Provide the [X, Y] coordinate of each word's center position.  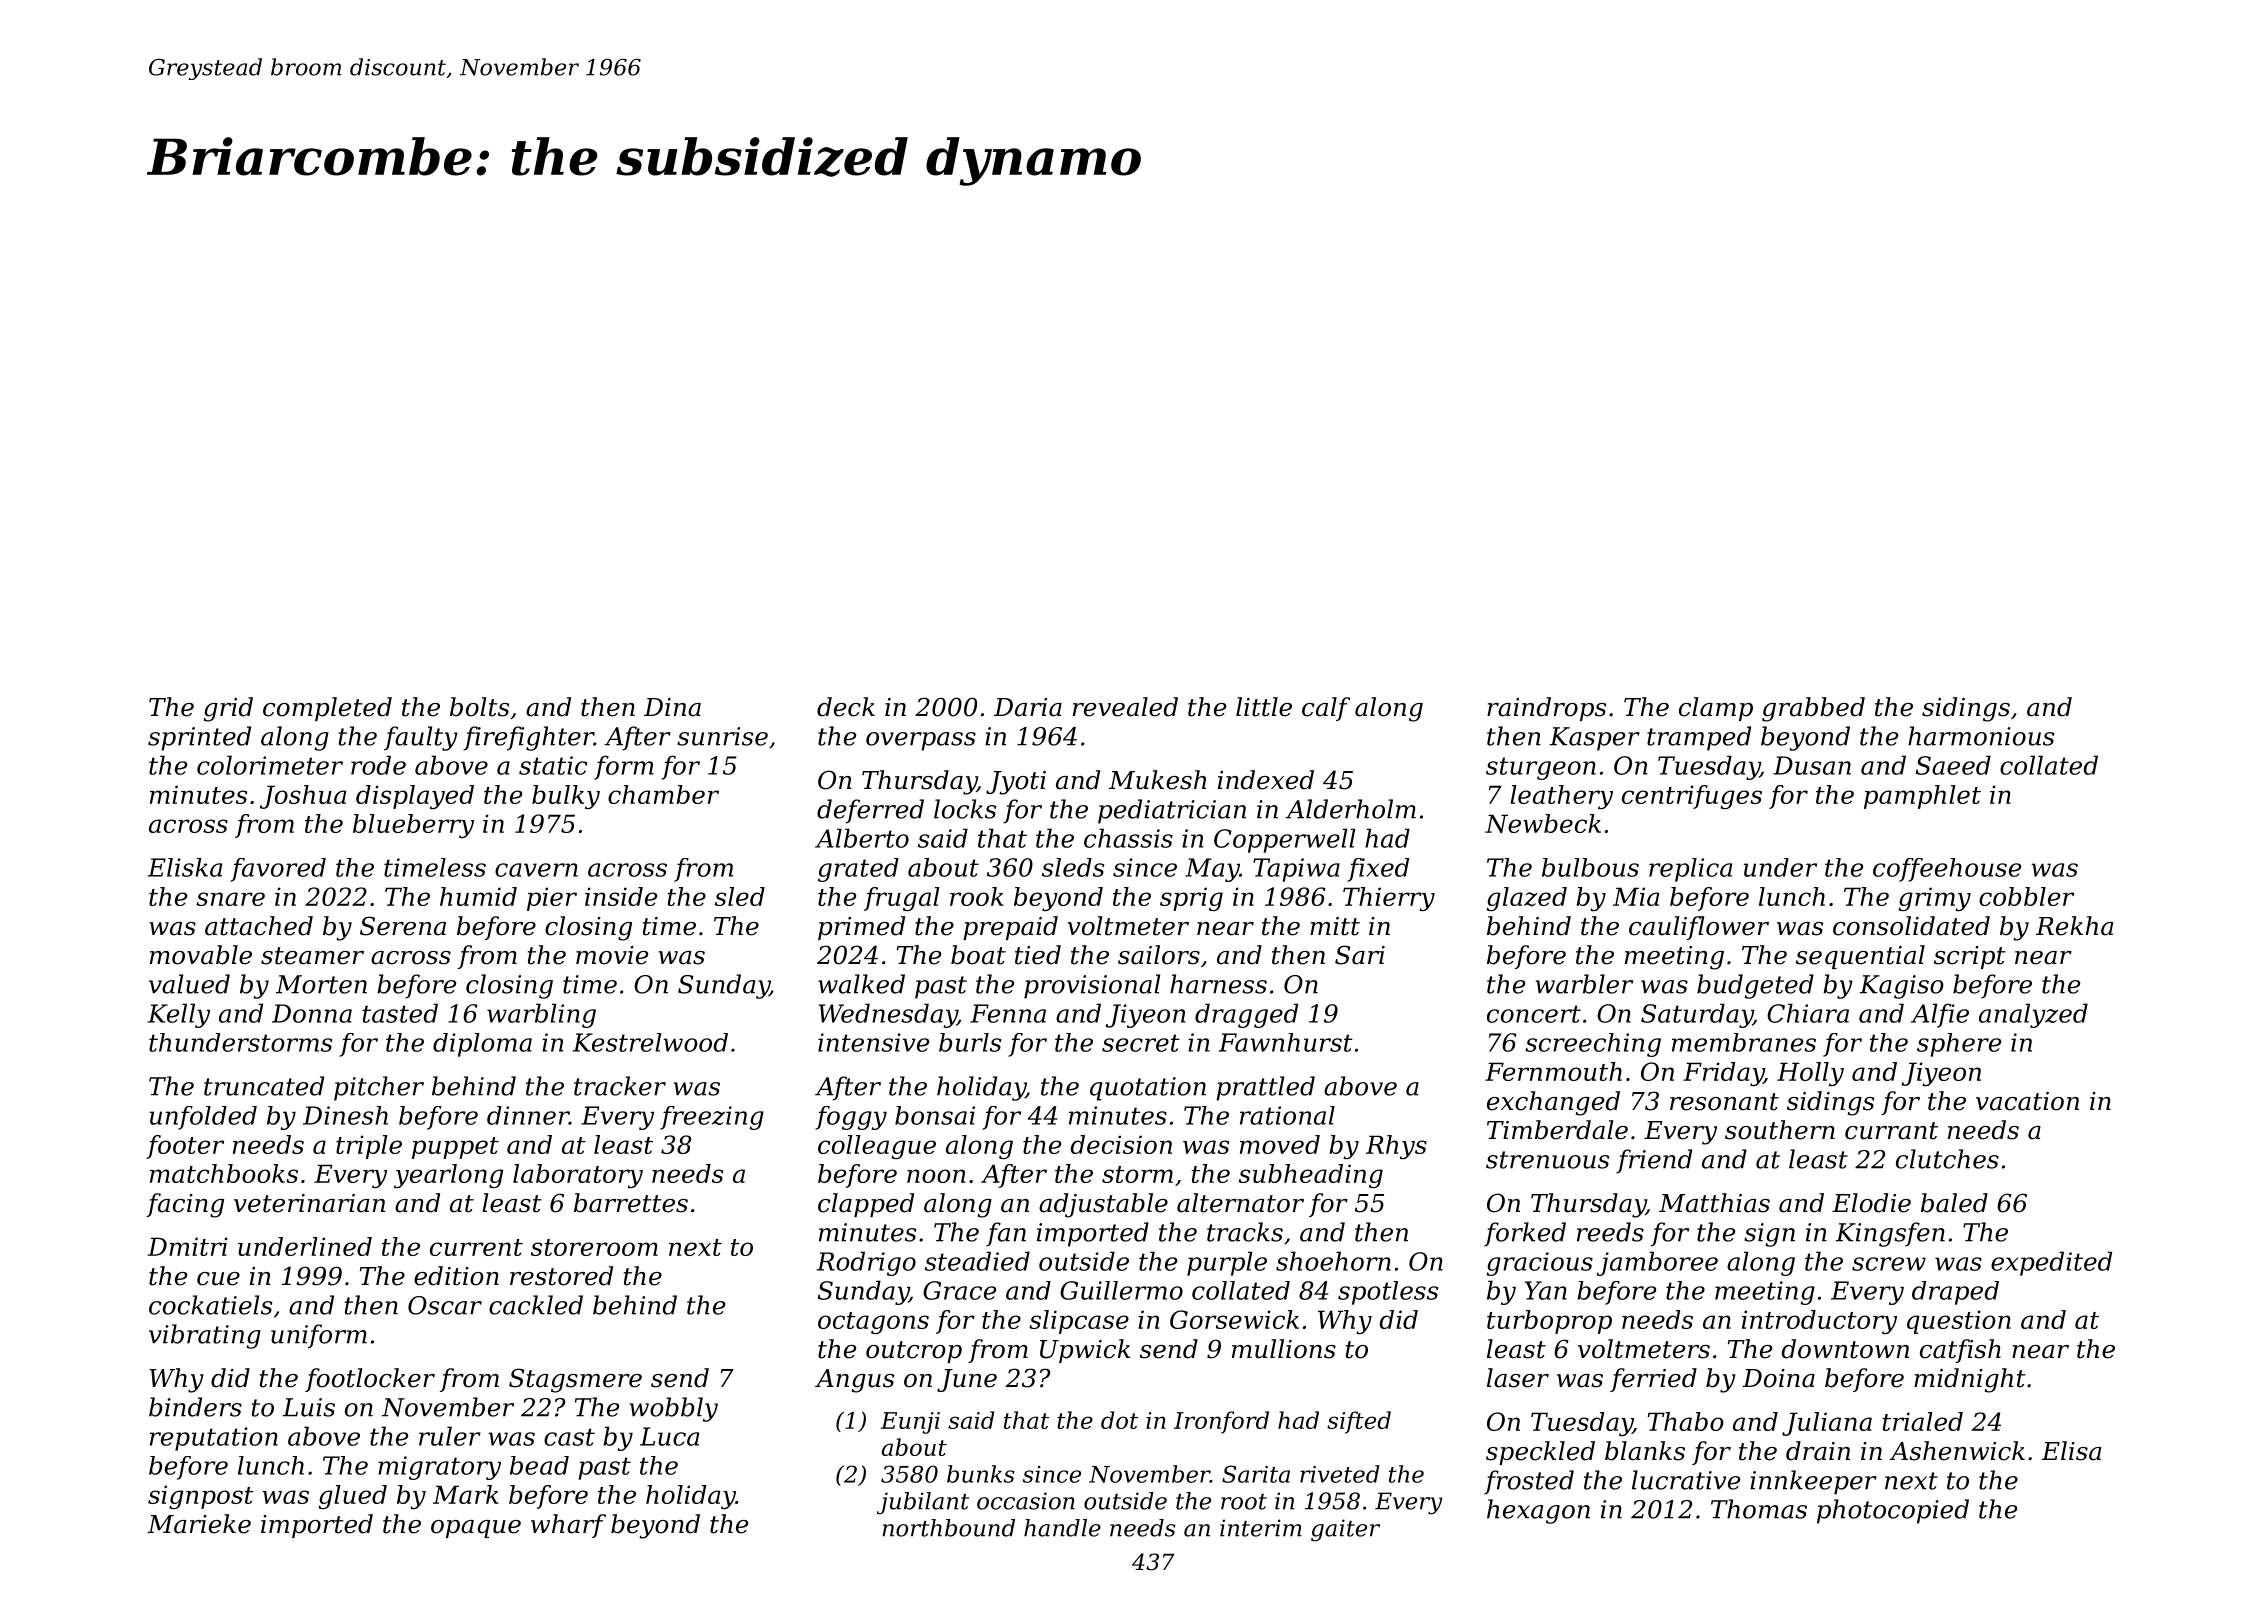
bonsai [935, 1115]
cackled [536, 1305]
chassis [1128, 838]
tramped [1699, 738]
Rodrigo [866, 1263]
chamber [663, 794]
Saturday [1697, 1015]
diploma [482, 1045]
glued [353, 1497]
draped [1955, 1293]
